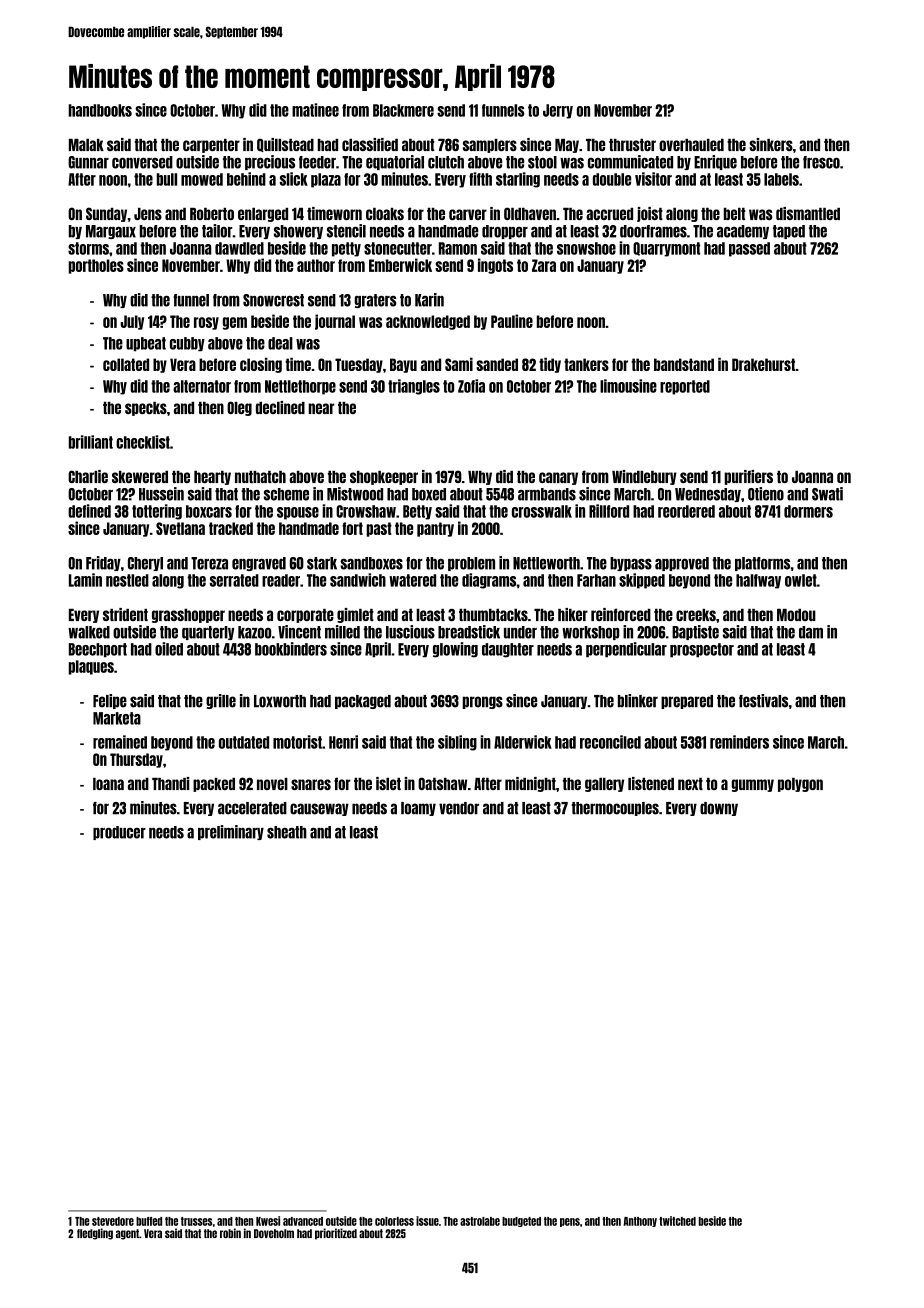  What do you see at coordinates (480, 1221) in the page?
I see `astrolabe` at bounding box center [480, 1221].
